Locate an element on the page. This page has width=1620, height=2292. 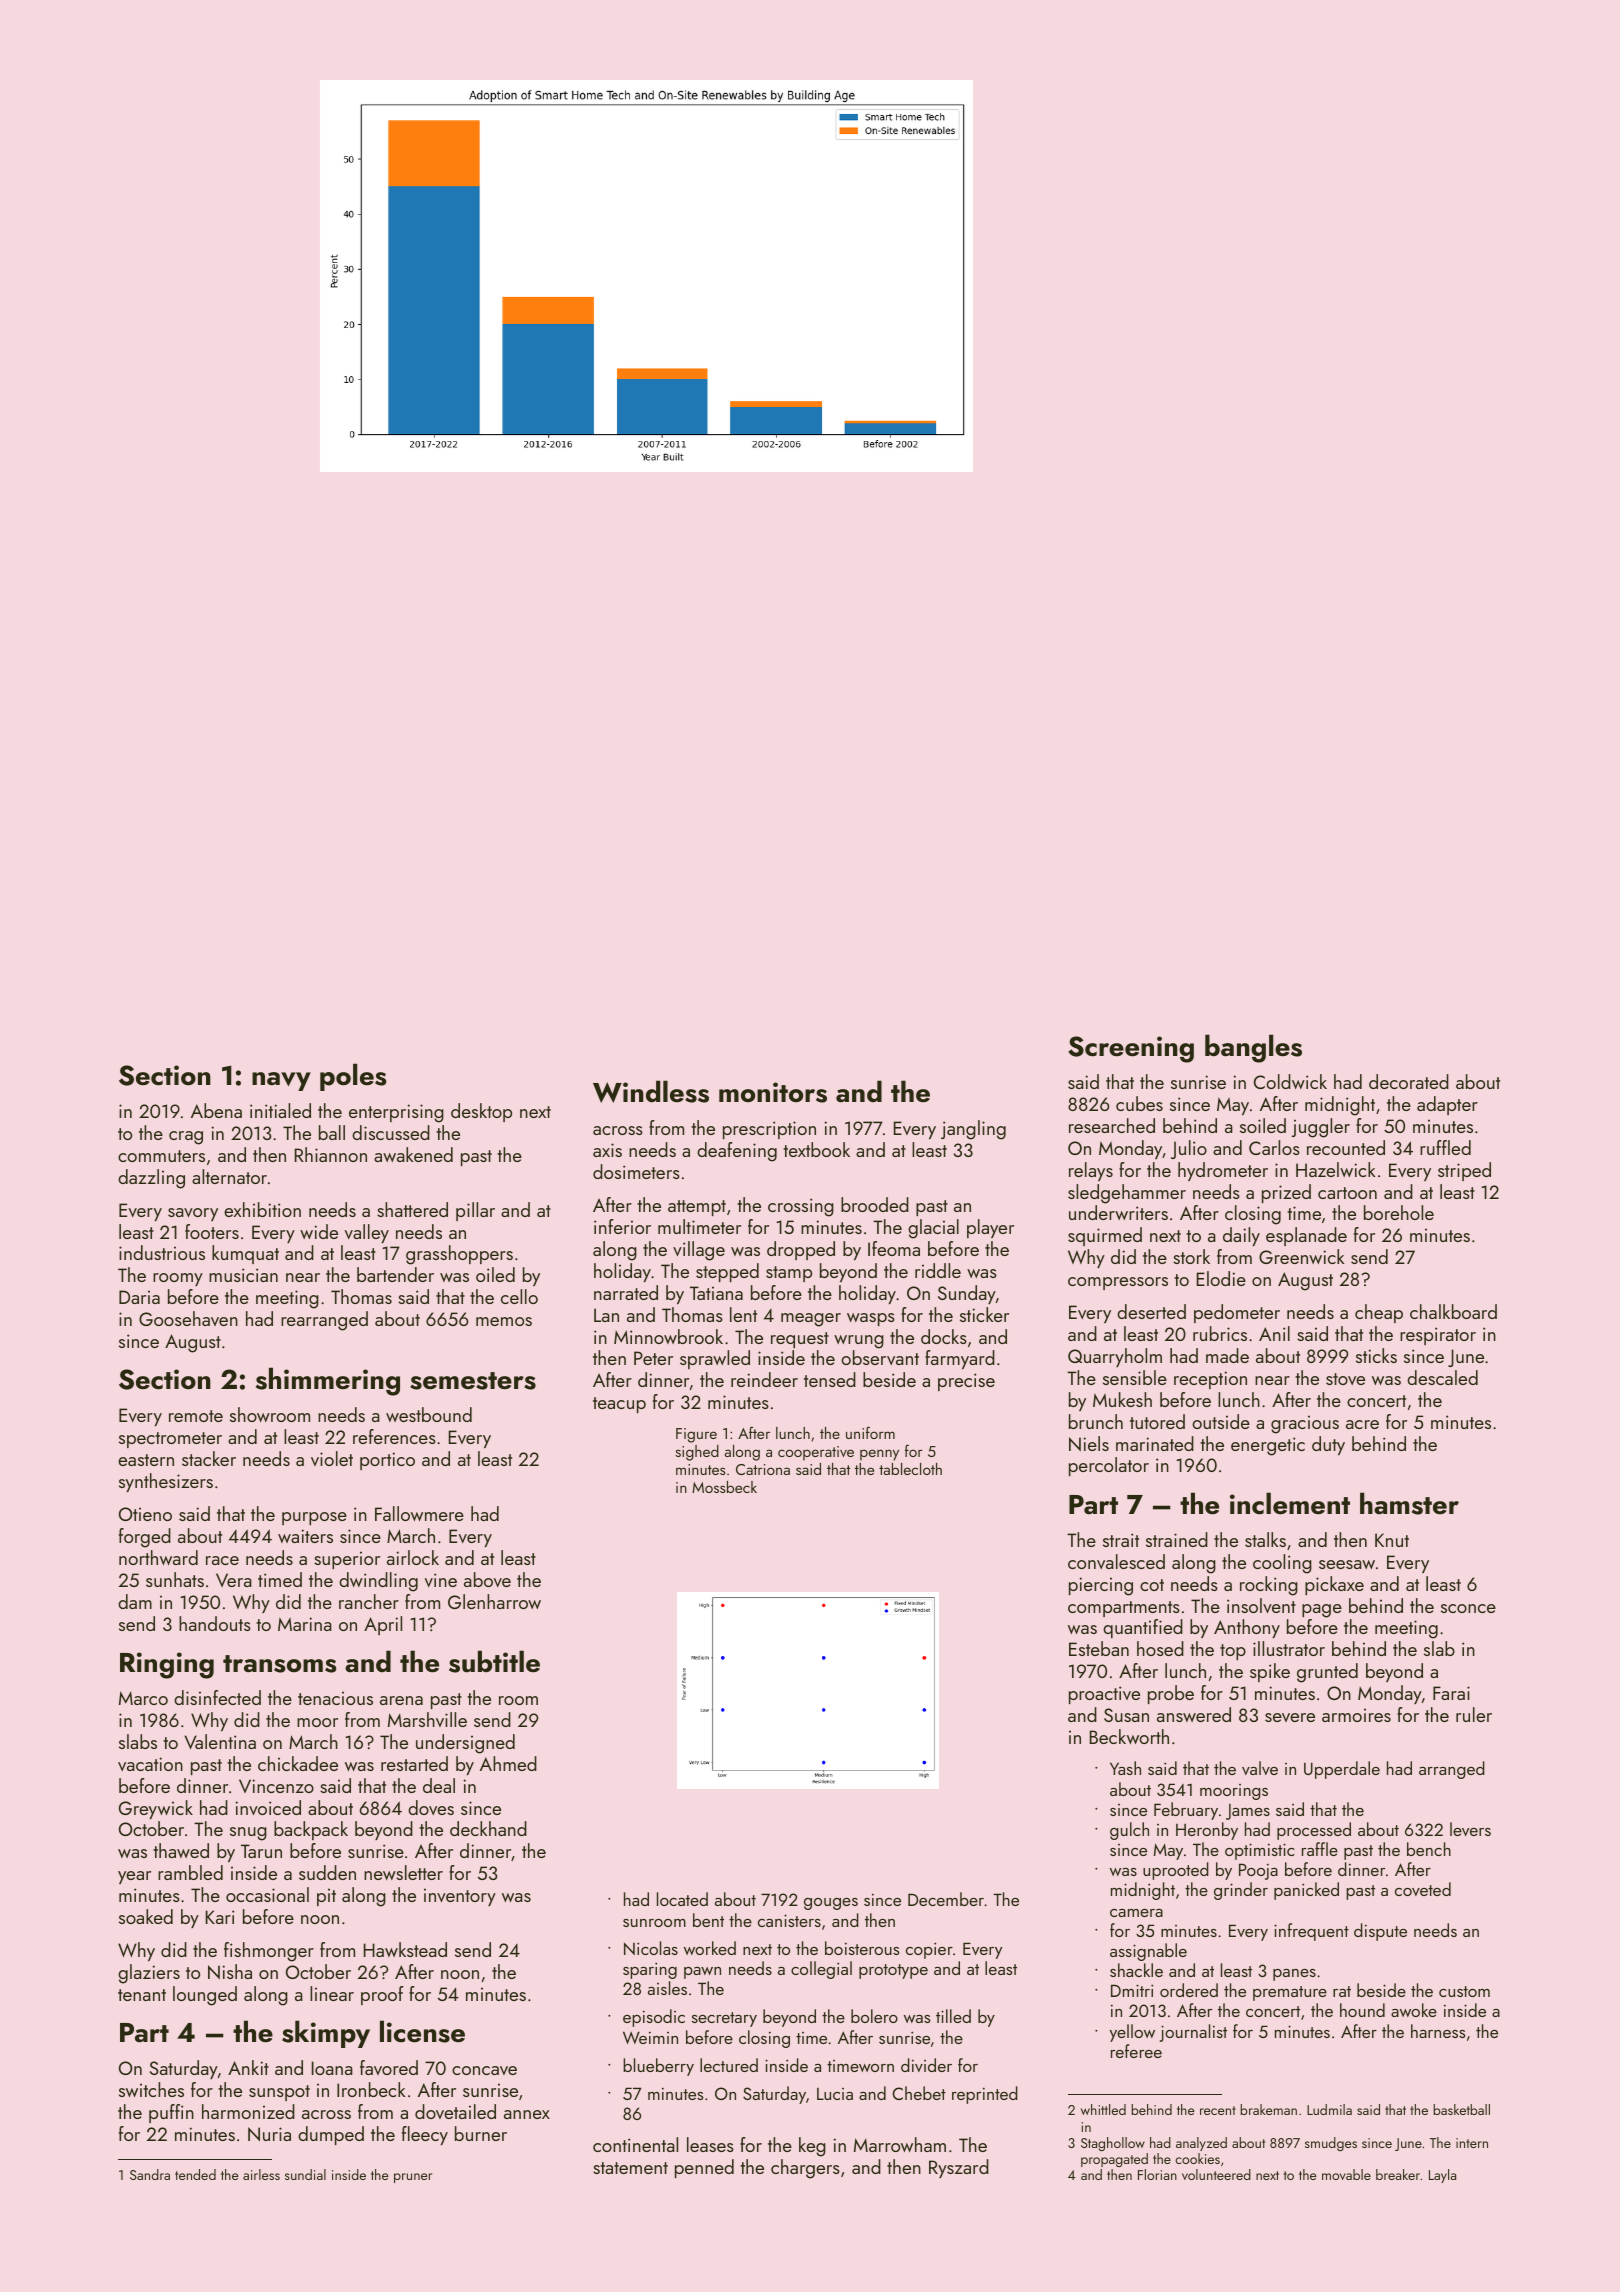
cello is located at coordinates (519, 1296).
